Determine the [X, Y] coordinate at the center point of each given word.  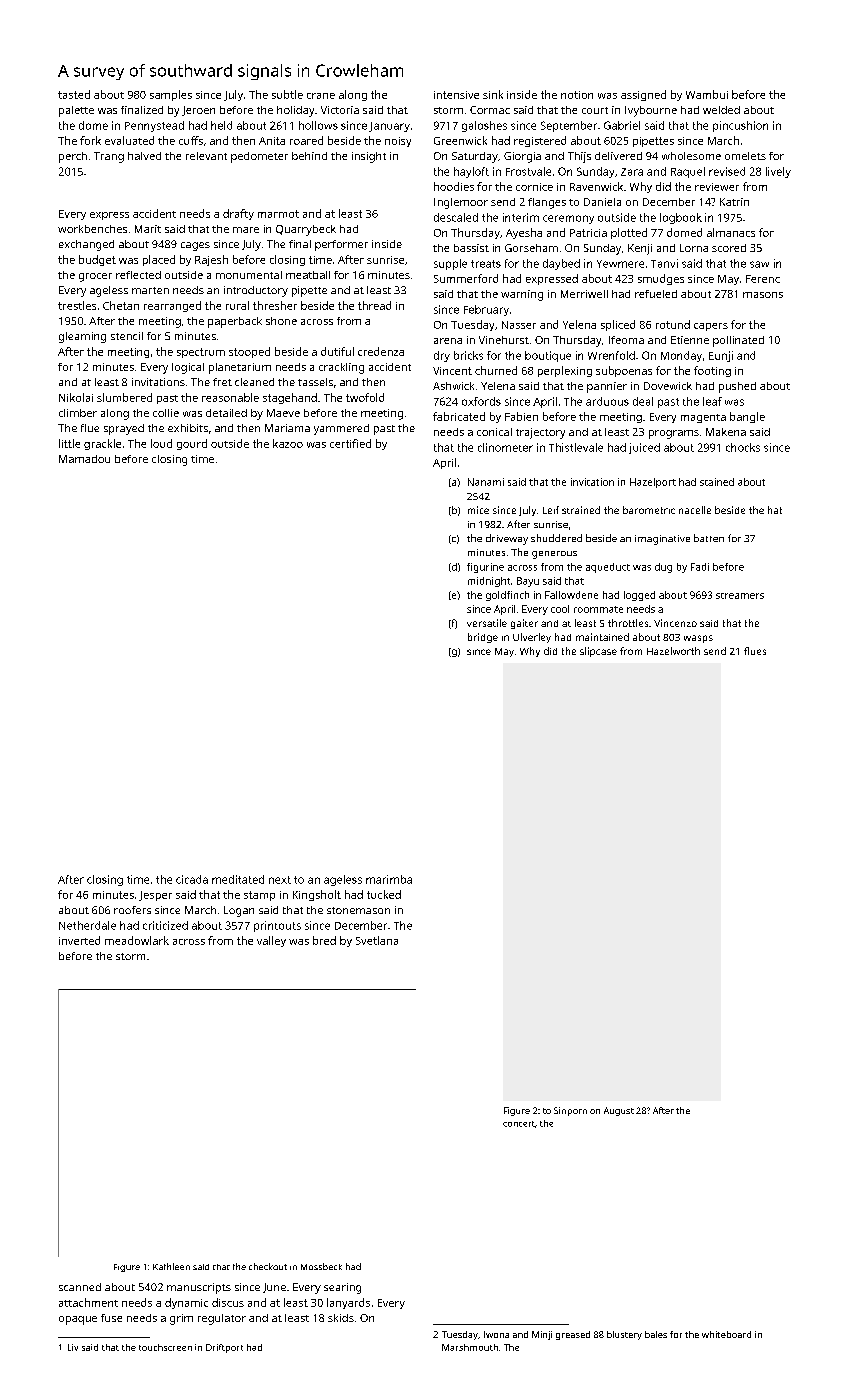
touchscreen [165, 1347]
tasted [74, 94]
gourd [192, 444]
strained [581, 510]
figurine [485, 568]
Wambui [707, 94]
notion [577, 95]
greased [573, 1335]
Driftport [224, 1348]
